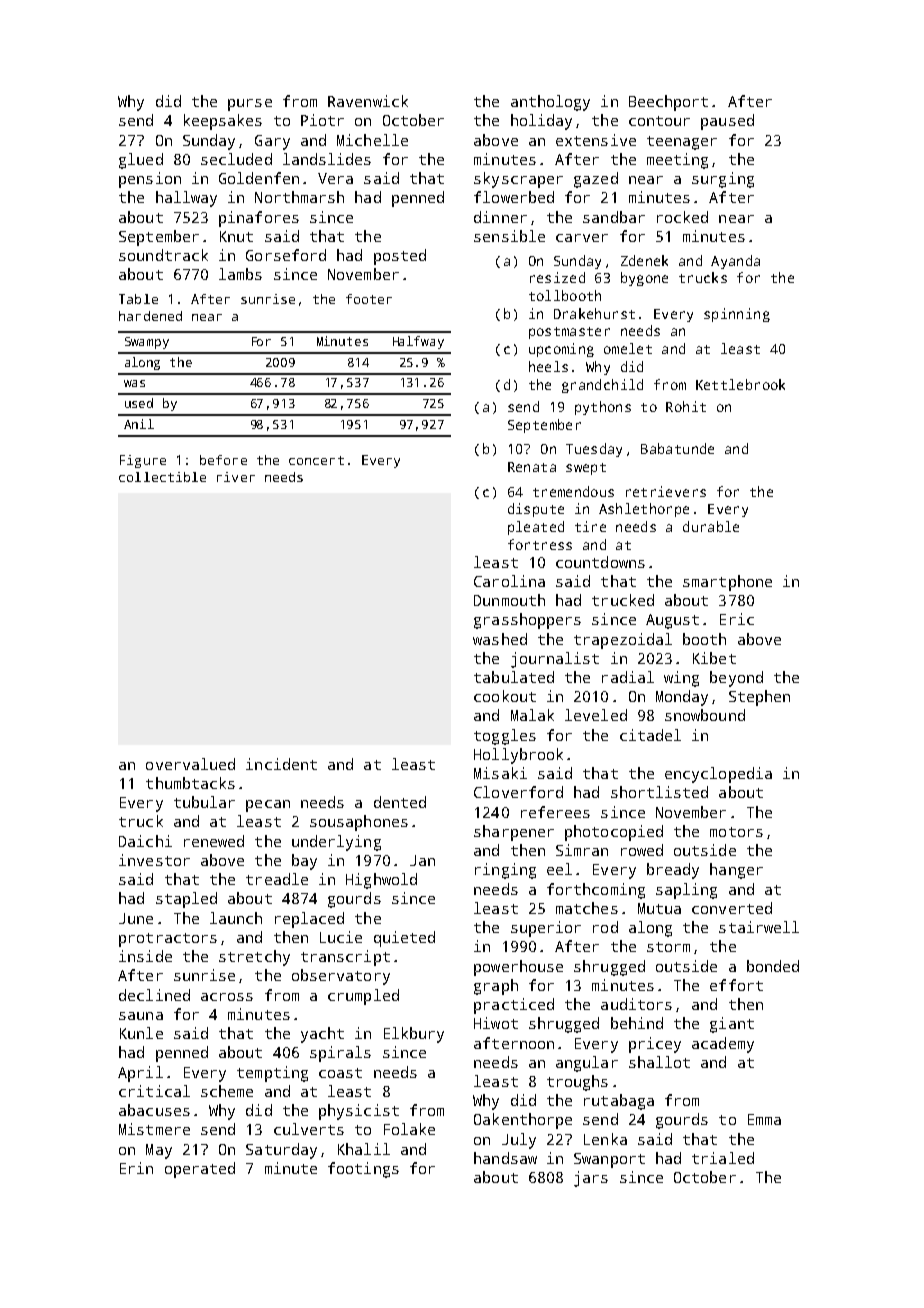  Describe the element at coordinates (514, 197) in the screenshot. I see `flowerbed` at that location.
